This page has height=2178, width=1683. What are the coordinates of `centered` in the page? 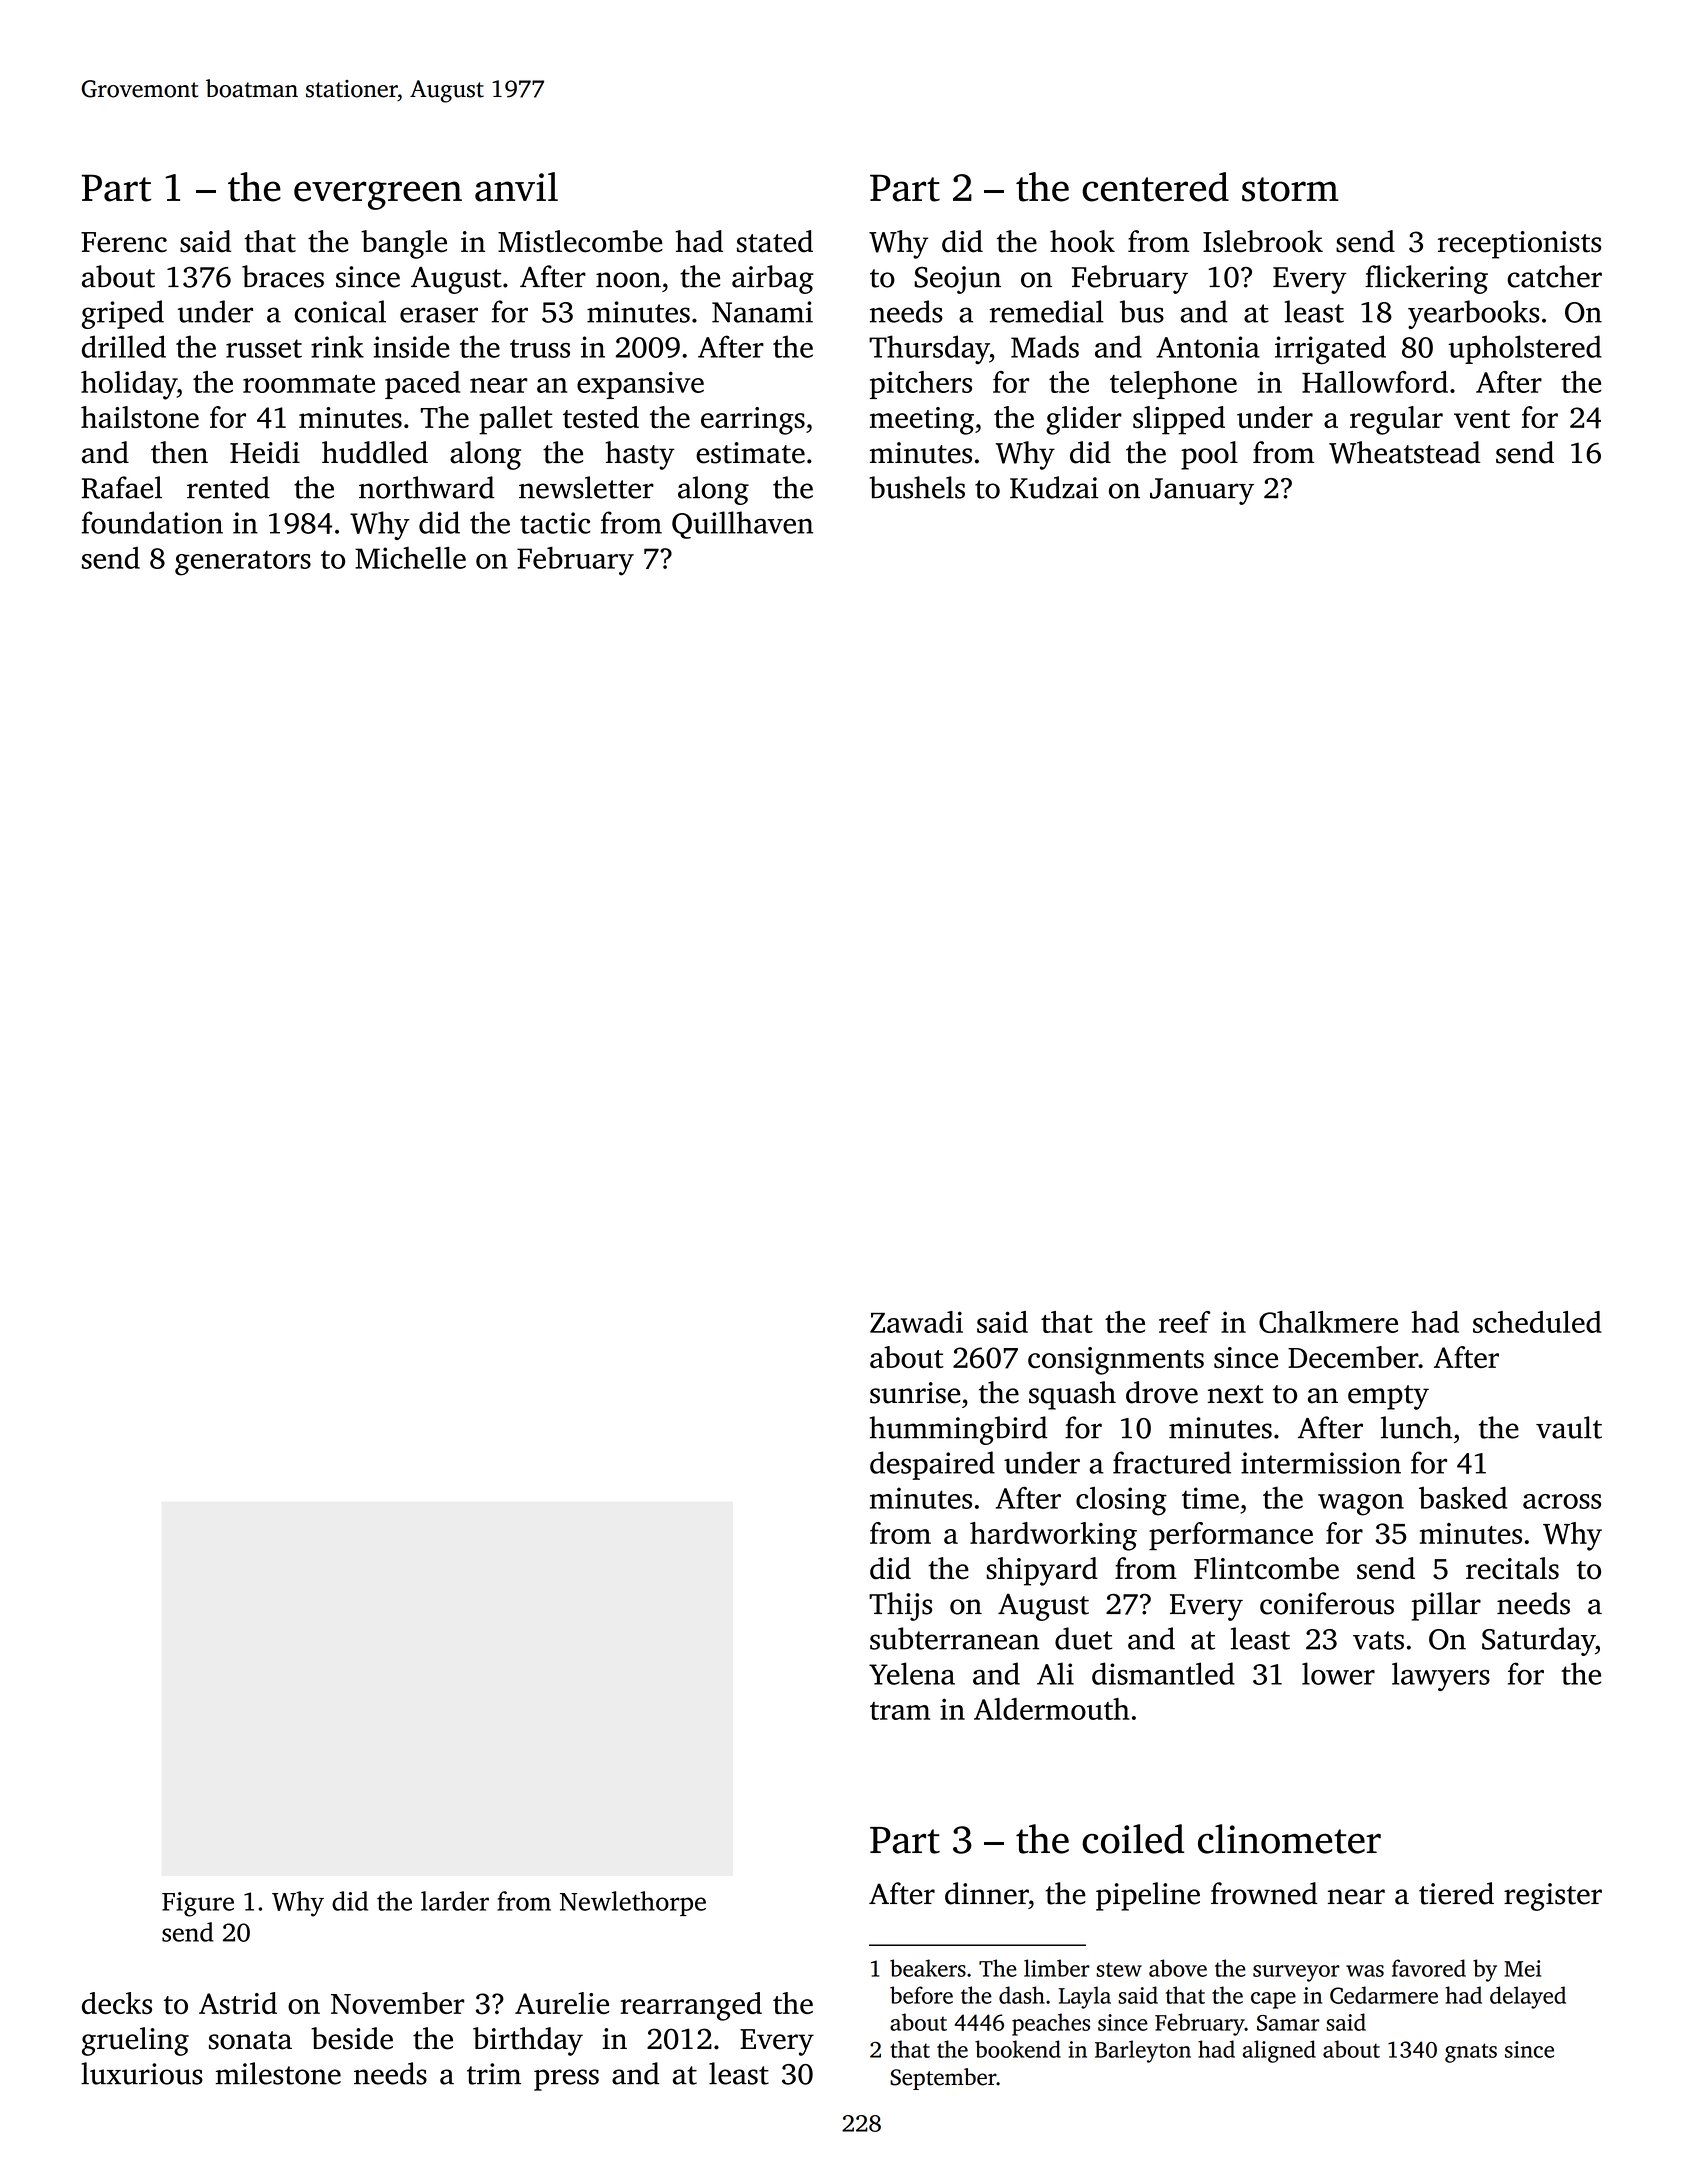 It's located at (1155, 187).
